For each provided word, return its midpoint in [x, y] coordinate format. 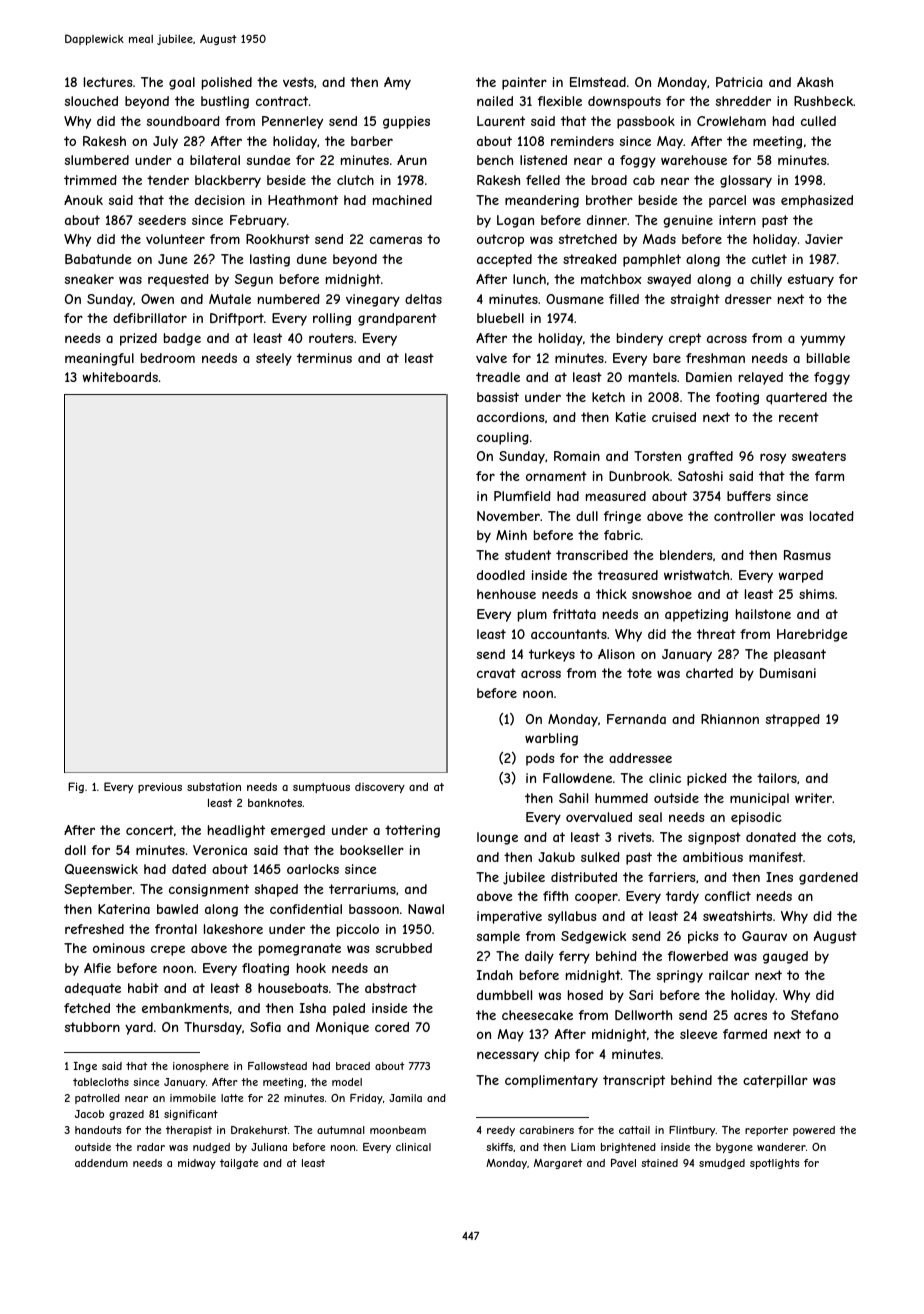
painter [524, 83]
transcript [634, 1081]
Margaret [558, 1164]
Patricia [739, 82]
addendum [101, 1163]
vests [298, 82]
